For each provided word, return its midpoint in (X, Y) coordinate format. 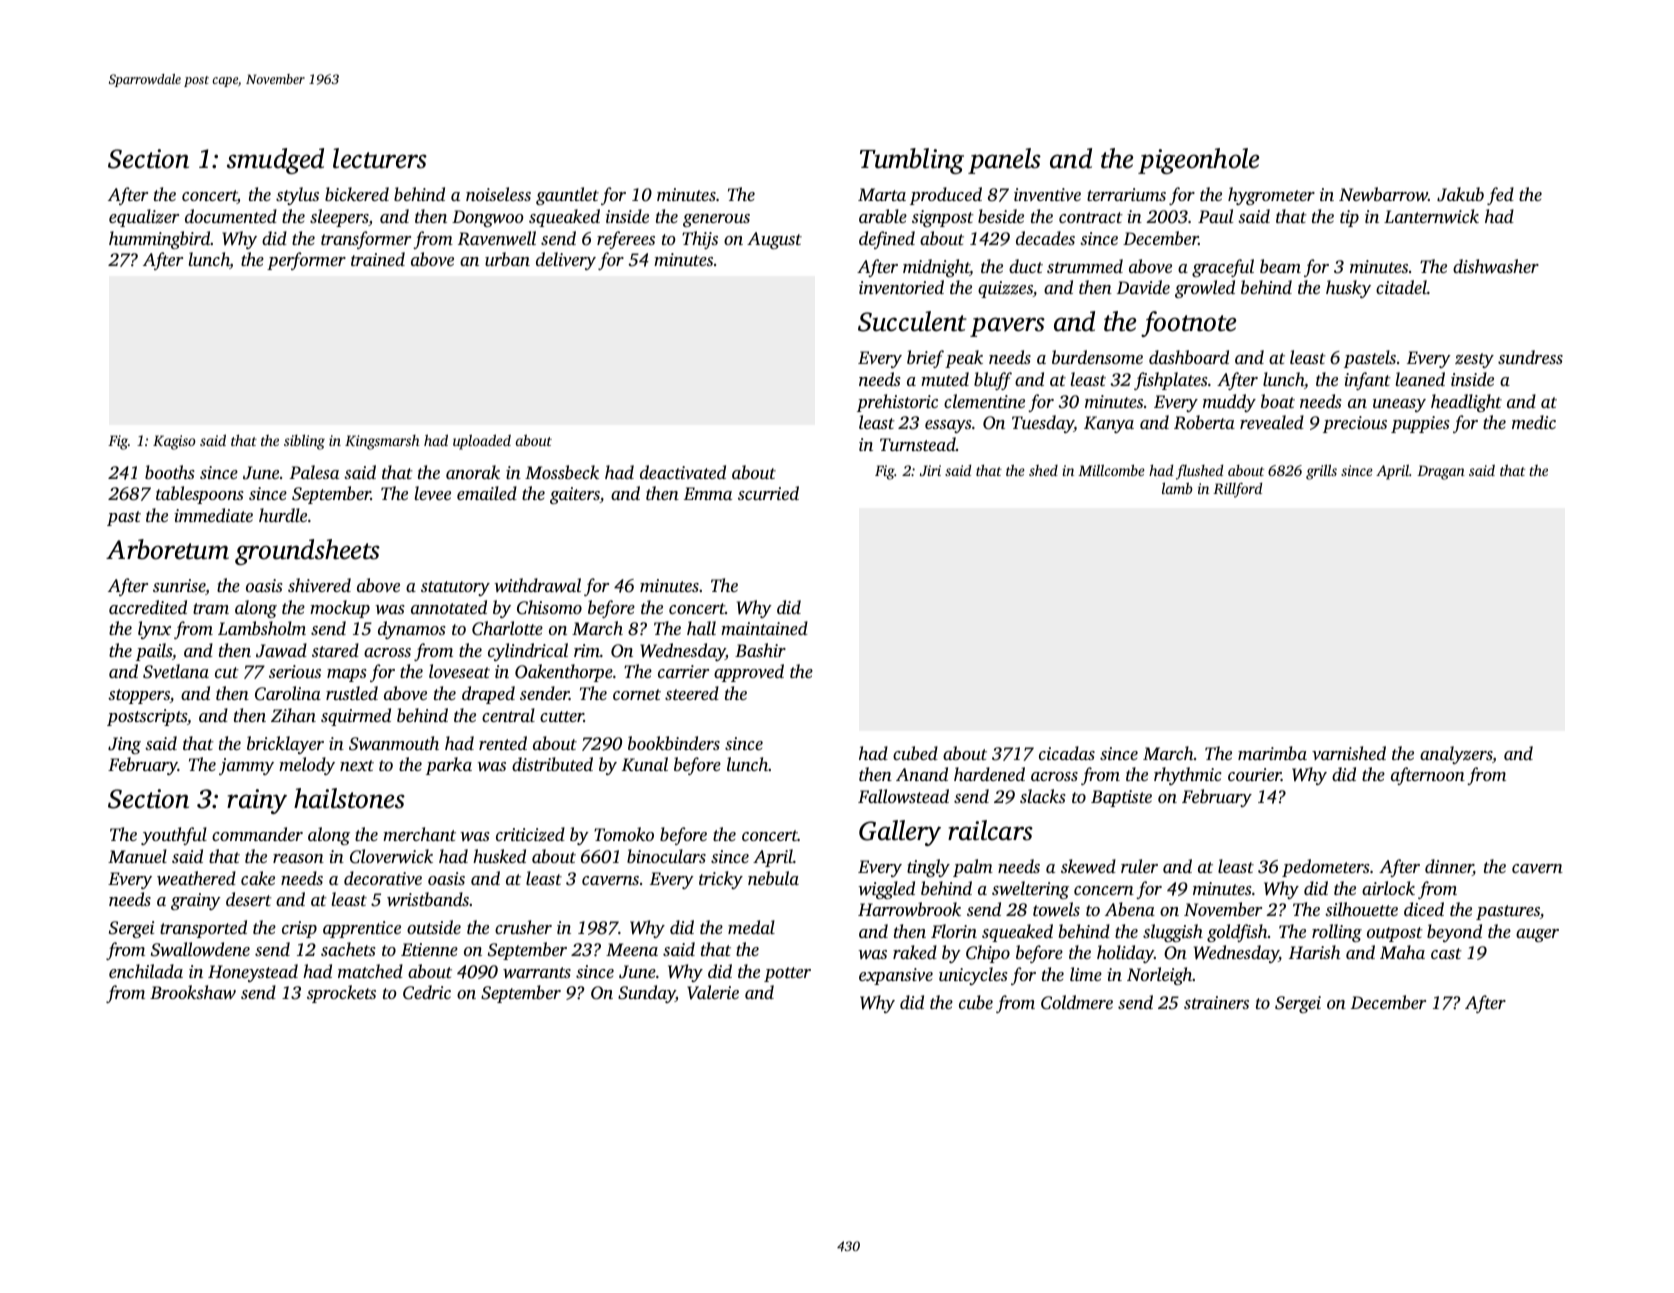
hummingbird (160, 240)
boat (1278, 401)
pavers (1007, 327)
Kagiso (174, 442)
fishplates (1171, 381)
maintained (764, 628)
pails (154, 652)
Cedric (427, 992)
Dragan (1441, 472)
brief (925, 359)
